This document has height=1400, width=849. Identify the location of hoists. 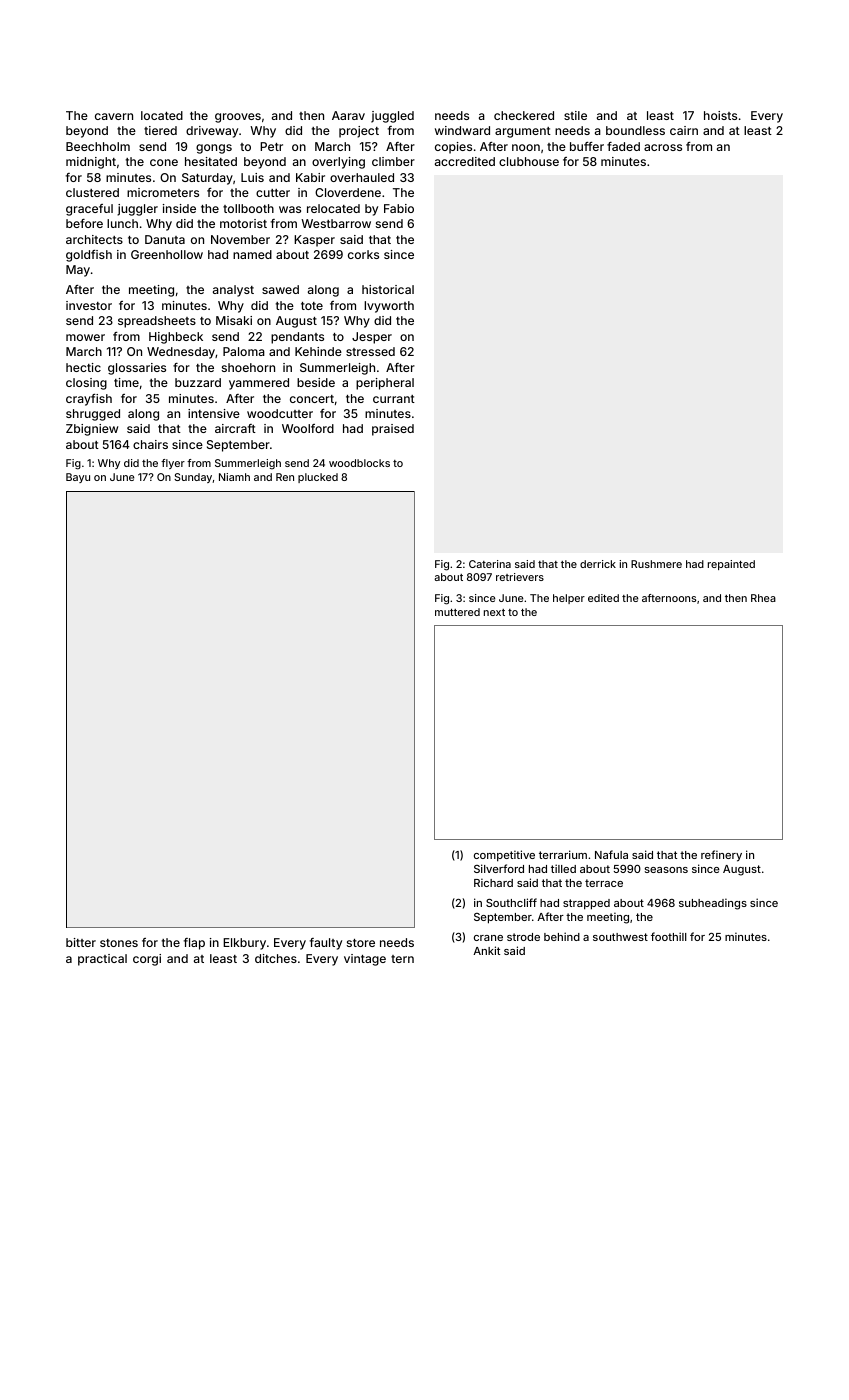
(720, 115).
